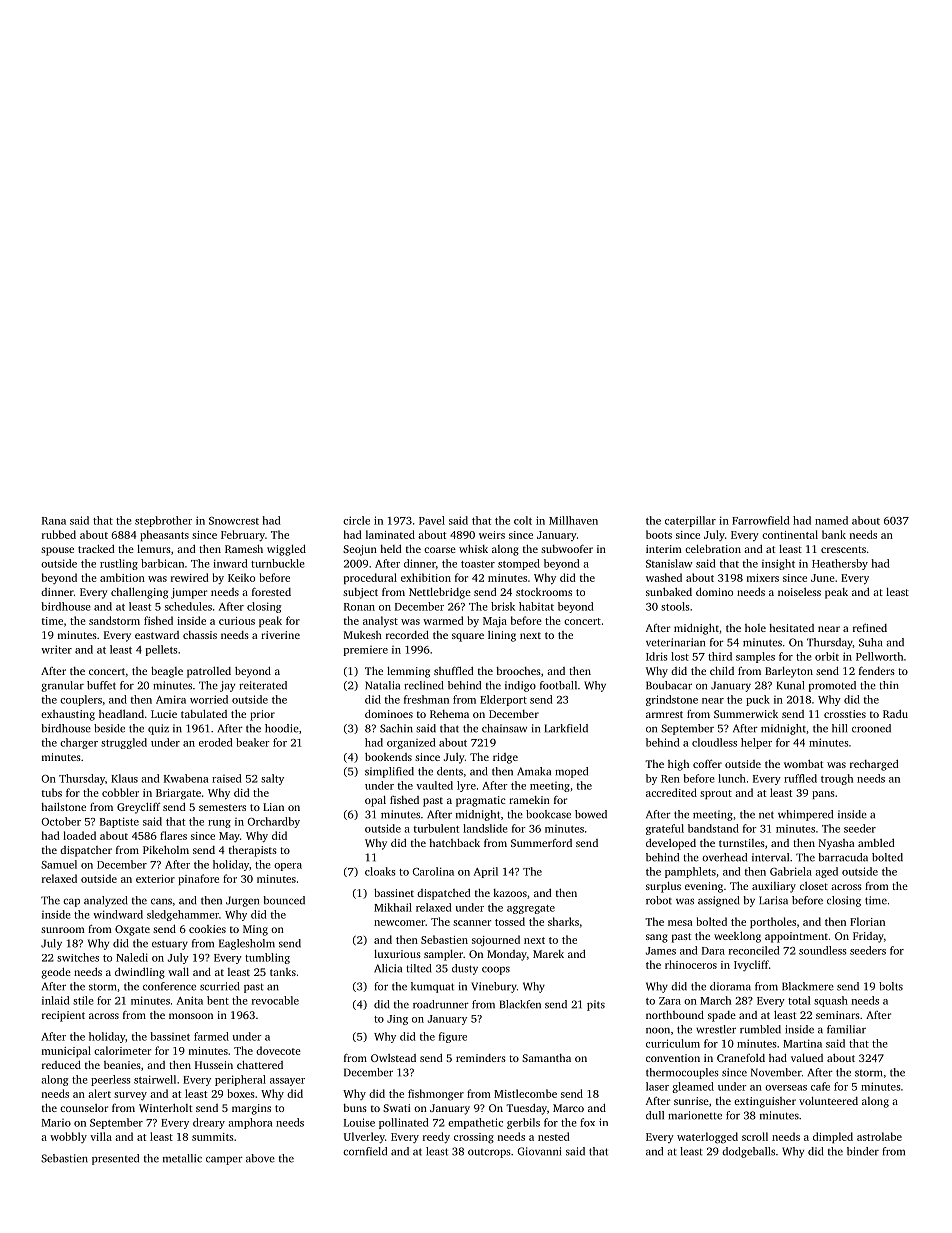 Image resolution: width=952 pixels, height=1233 pixels. Describe the element at coordinates (158, 729) in the screenshot. I see `quiz` at that location.
